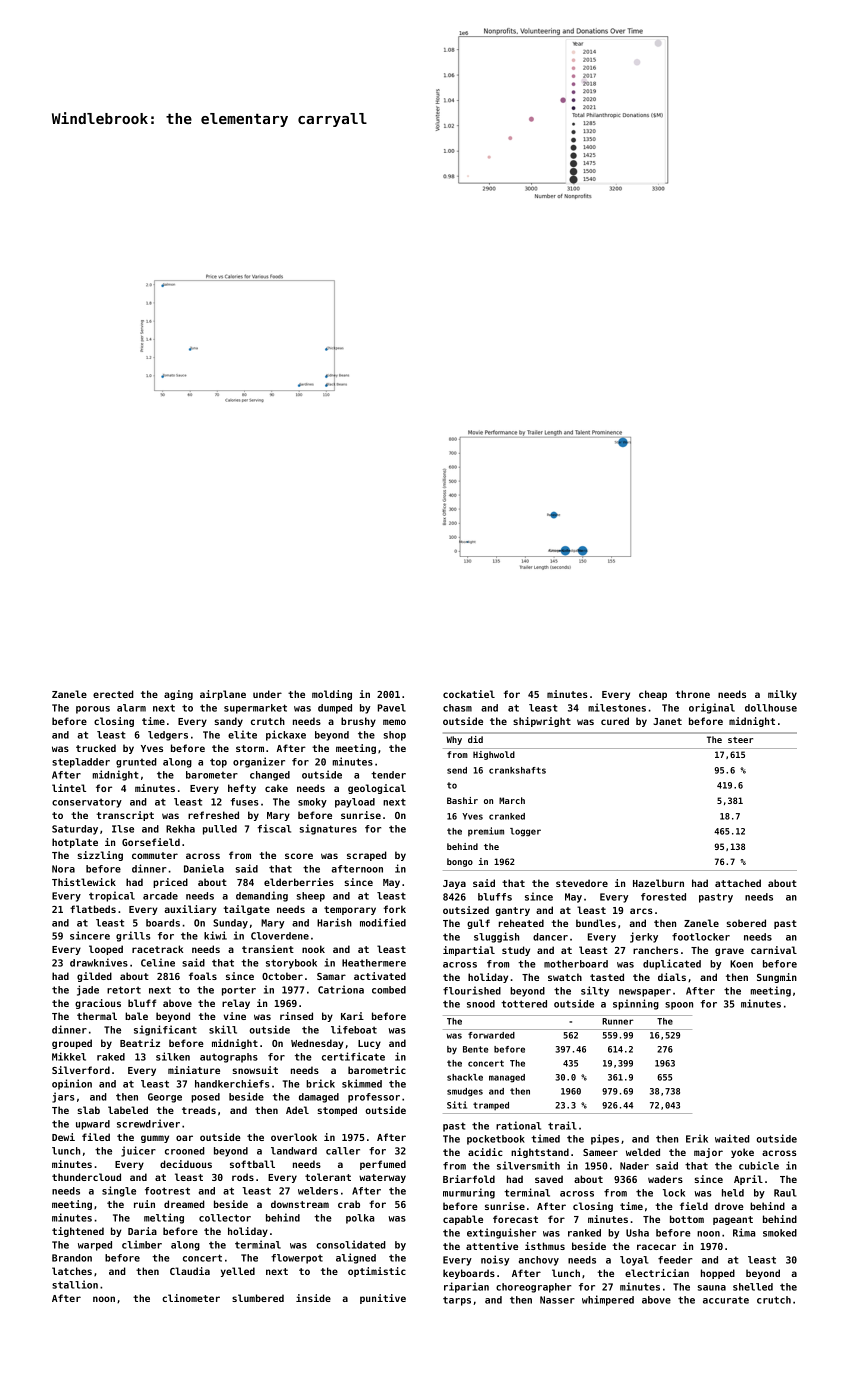  I want to click on signatures, so click(328, 829).
